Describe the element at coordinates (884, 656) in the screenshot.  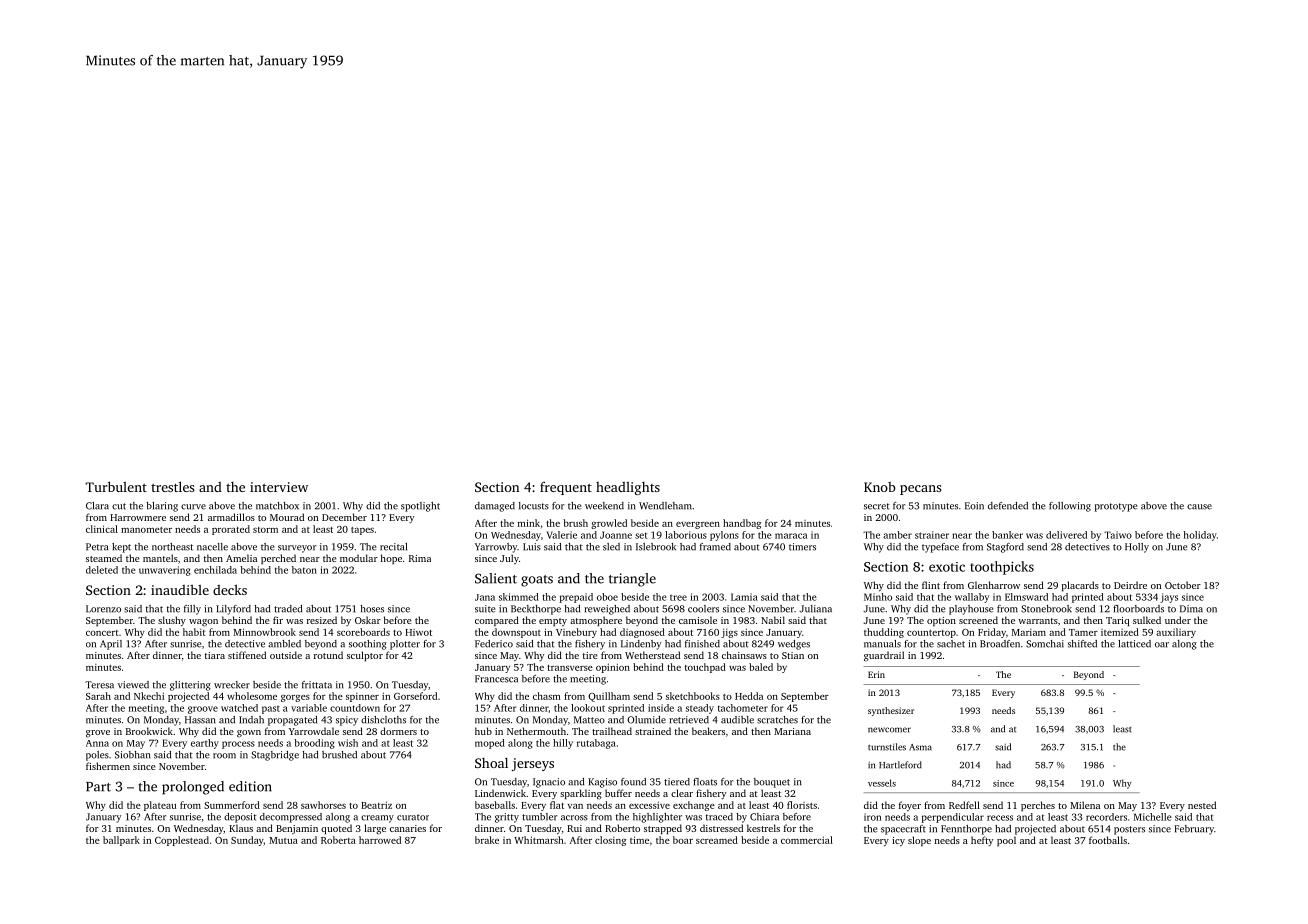
I see `guardrail` at that location.
